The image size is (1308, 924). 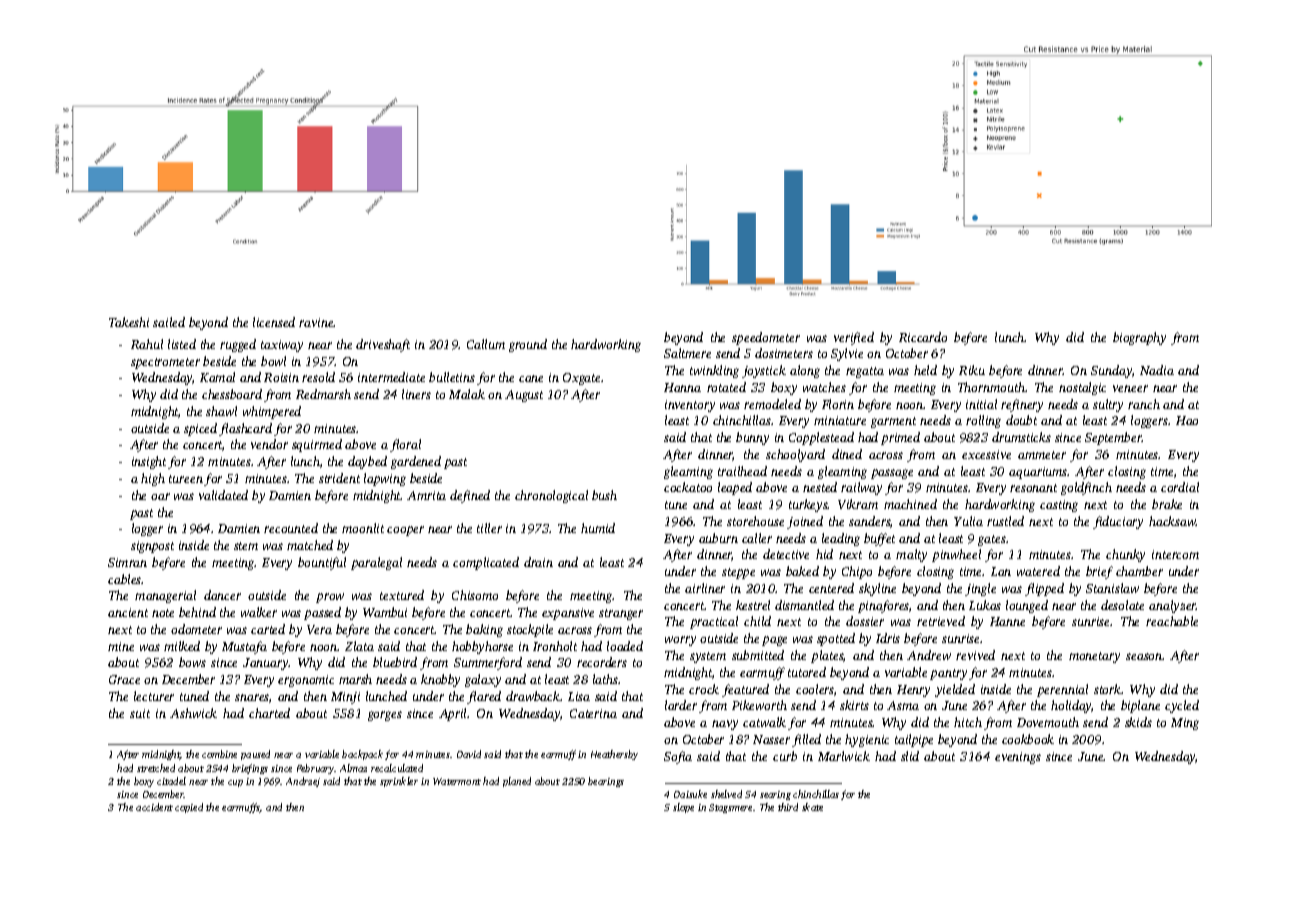 What do you see at coordinates (405, 445) in the document?
I see `floral` at bounding box center [405, 445].
